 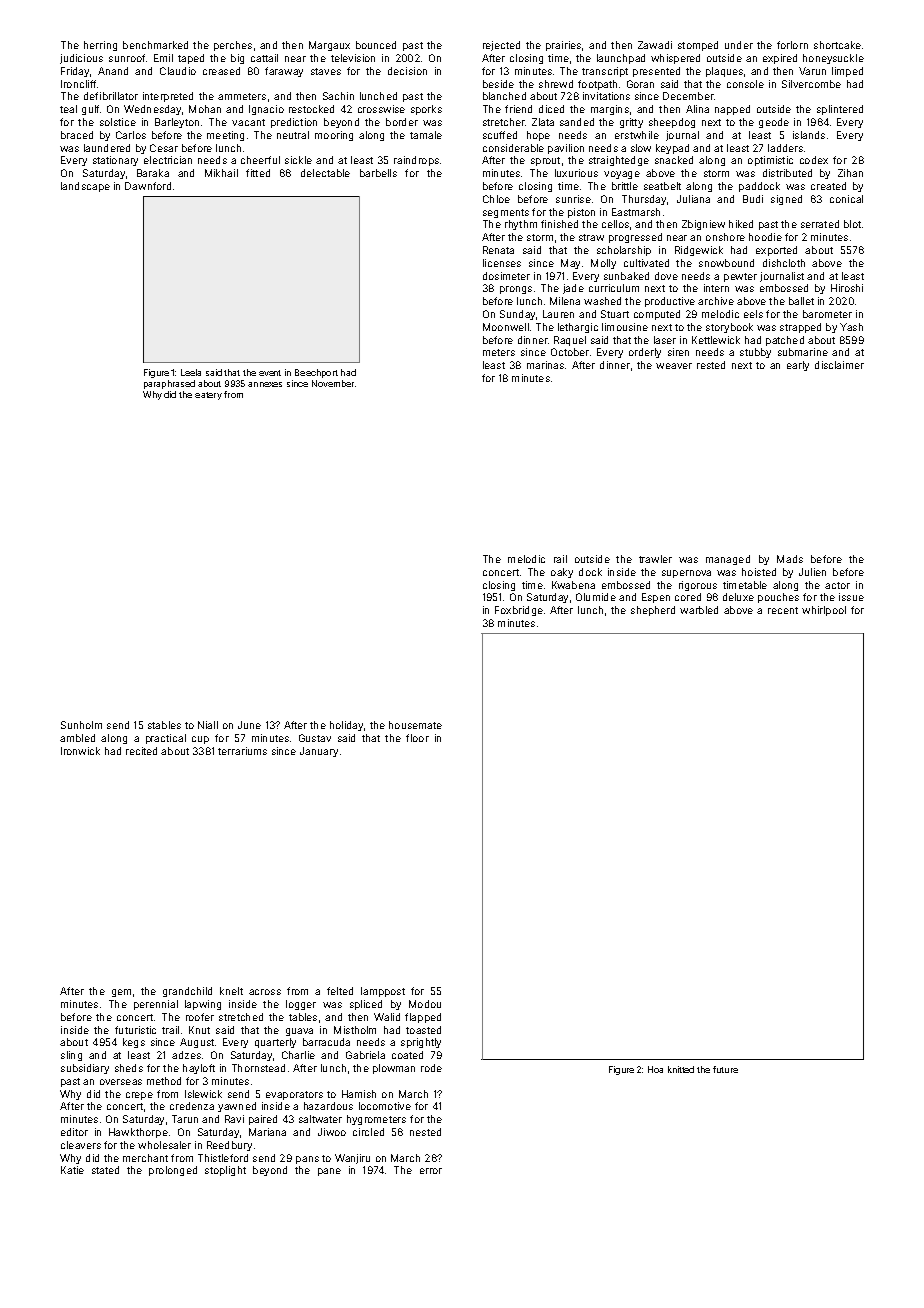 I want to click on Modou, so click(x=425, y=1004).
